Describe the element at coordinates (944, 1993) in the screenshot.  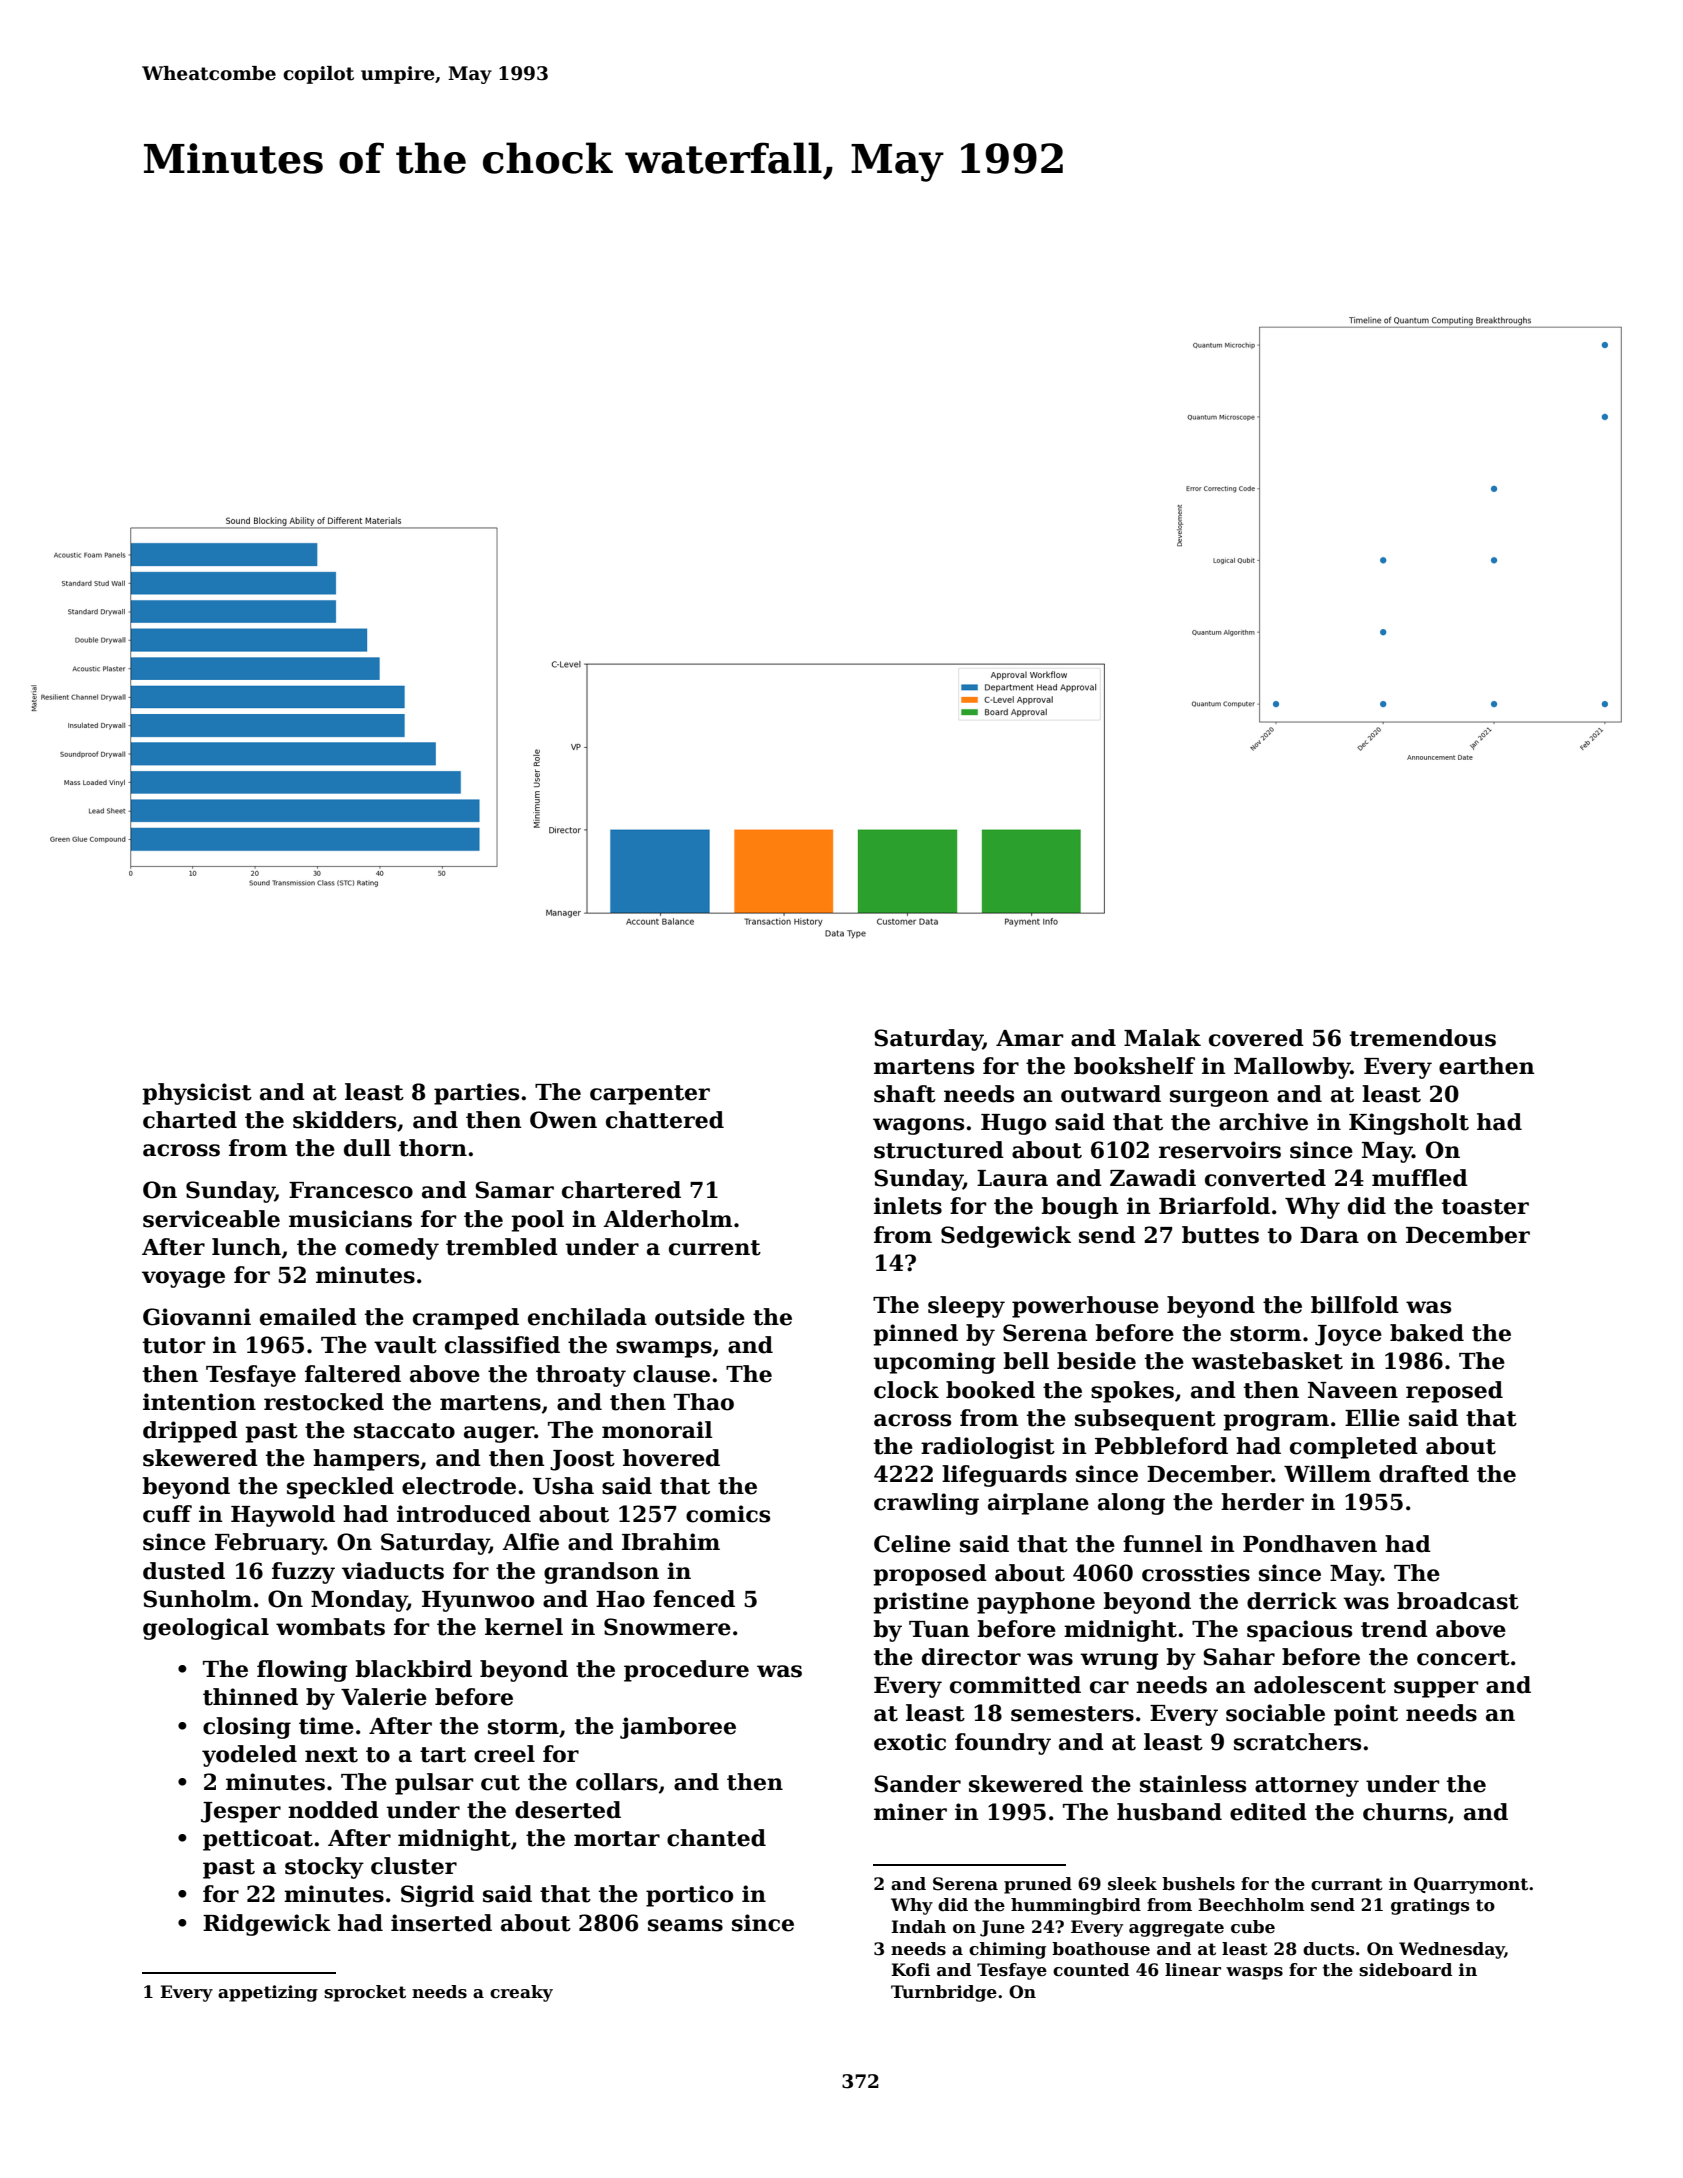
I see `Turnbridge` at that location.
